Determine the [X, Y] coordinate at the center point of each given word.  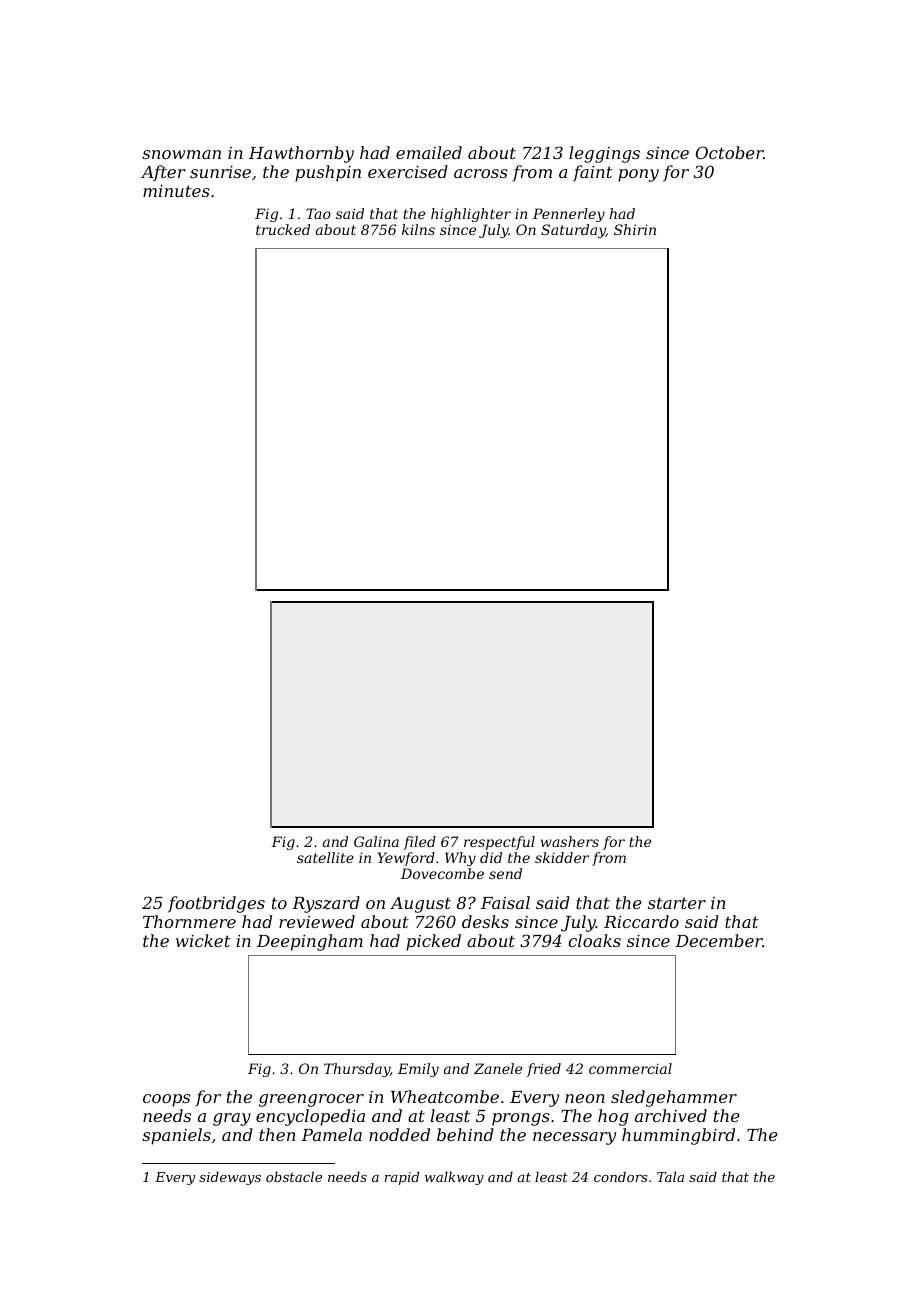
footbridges [216, 904]
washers [570, 841]
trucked [283, 229]
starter [677, 903]
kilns [418, 229]
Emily [418, 1070]
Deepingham [310, 942]
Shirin [635, 229]
